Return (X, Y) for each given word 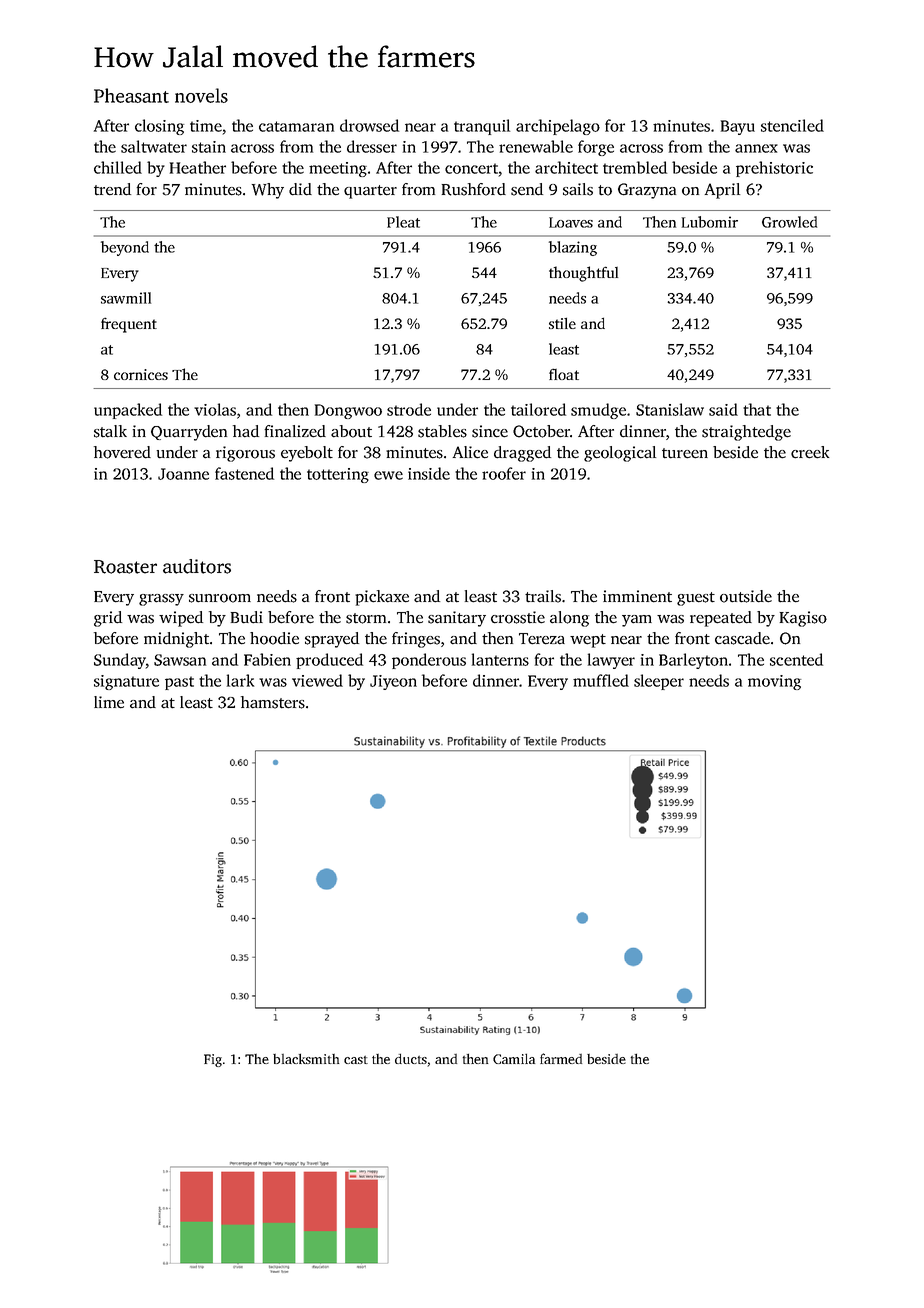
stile (562, 323)
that (757, 409)
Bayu (738, 127)
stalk (110, 431)
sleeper (659, 682)
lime (109, 702)
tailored (538, 409)
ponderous (429, 661)
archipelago (558, 127)
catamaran (296, 126)
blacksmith (306, 1059)
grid (108, 619)
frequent (129, 325)
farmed (561, 1058)
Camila (514, 1058)
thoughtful (583, 274)
